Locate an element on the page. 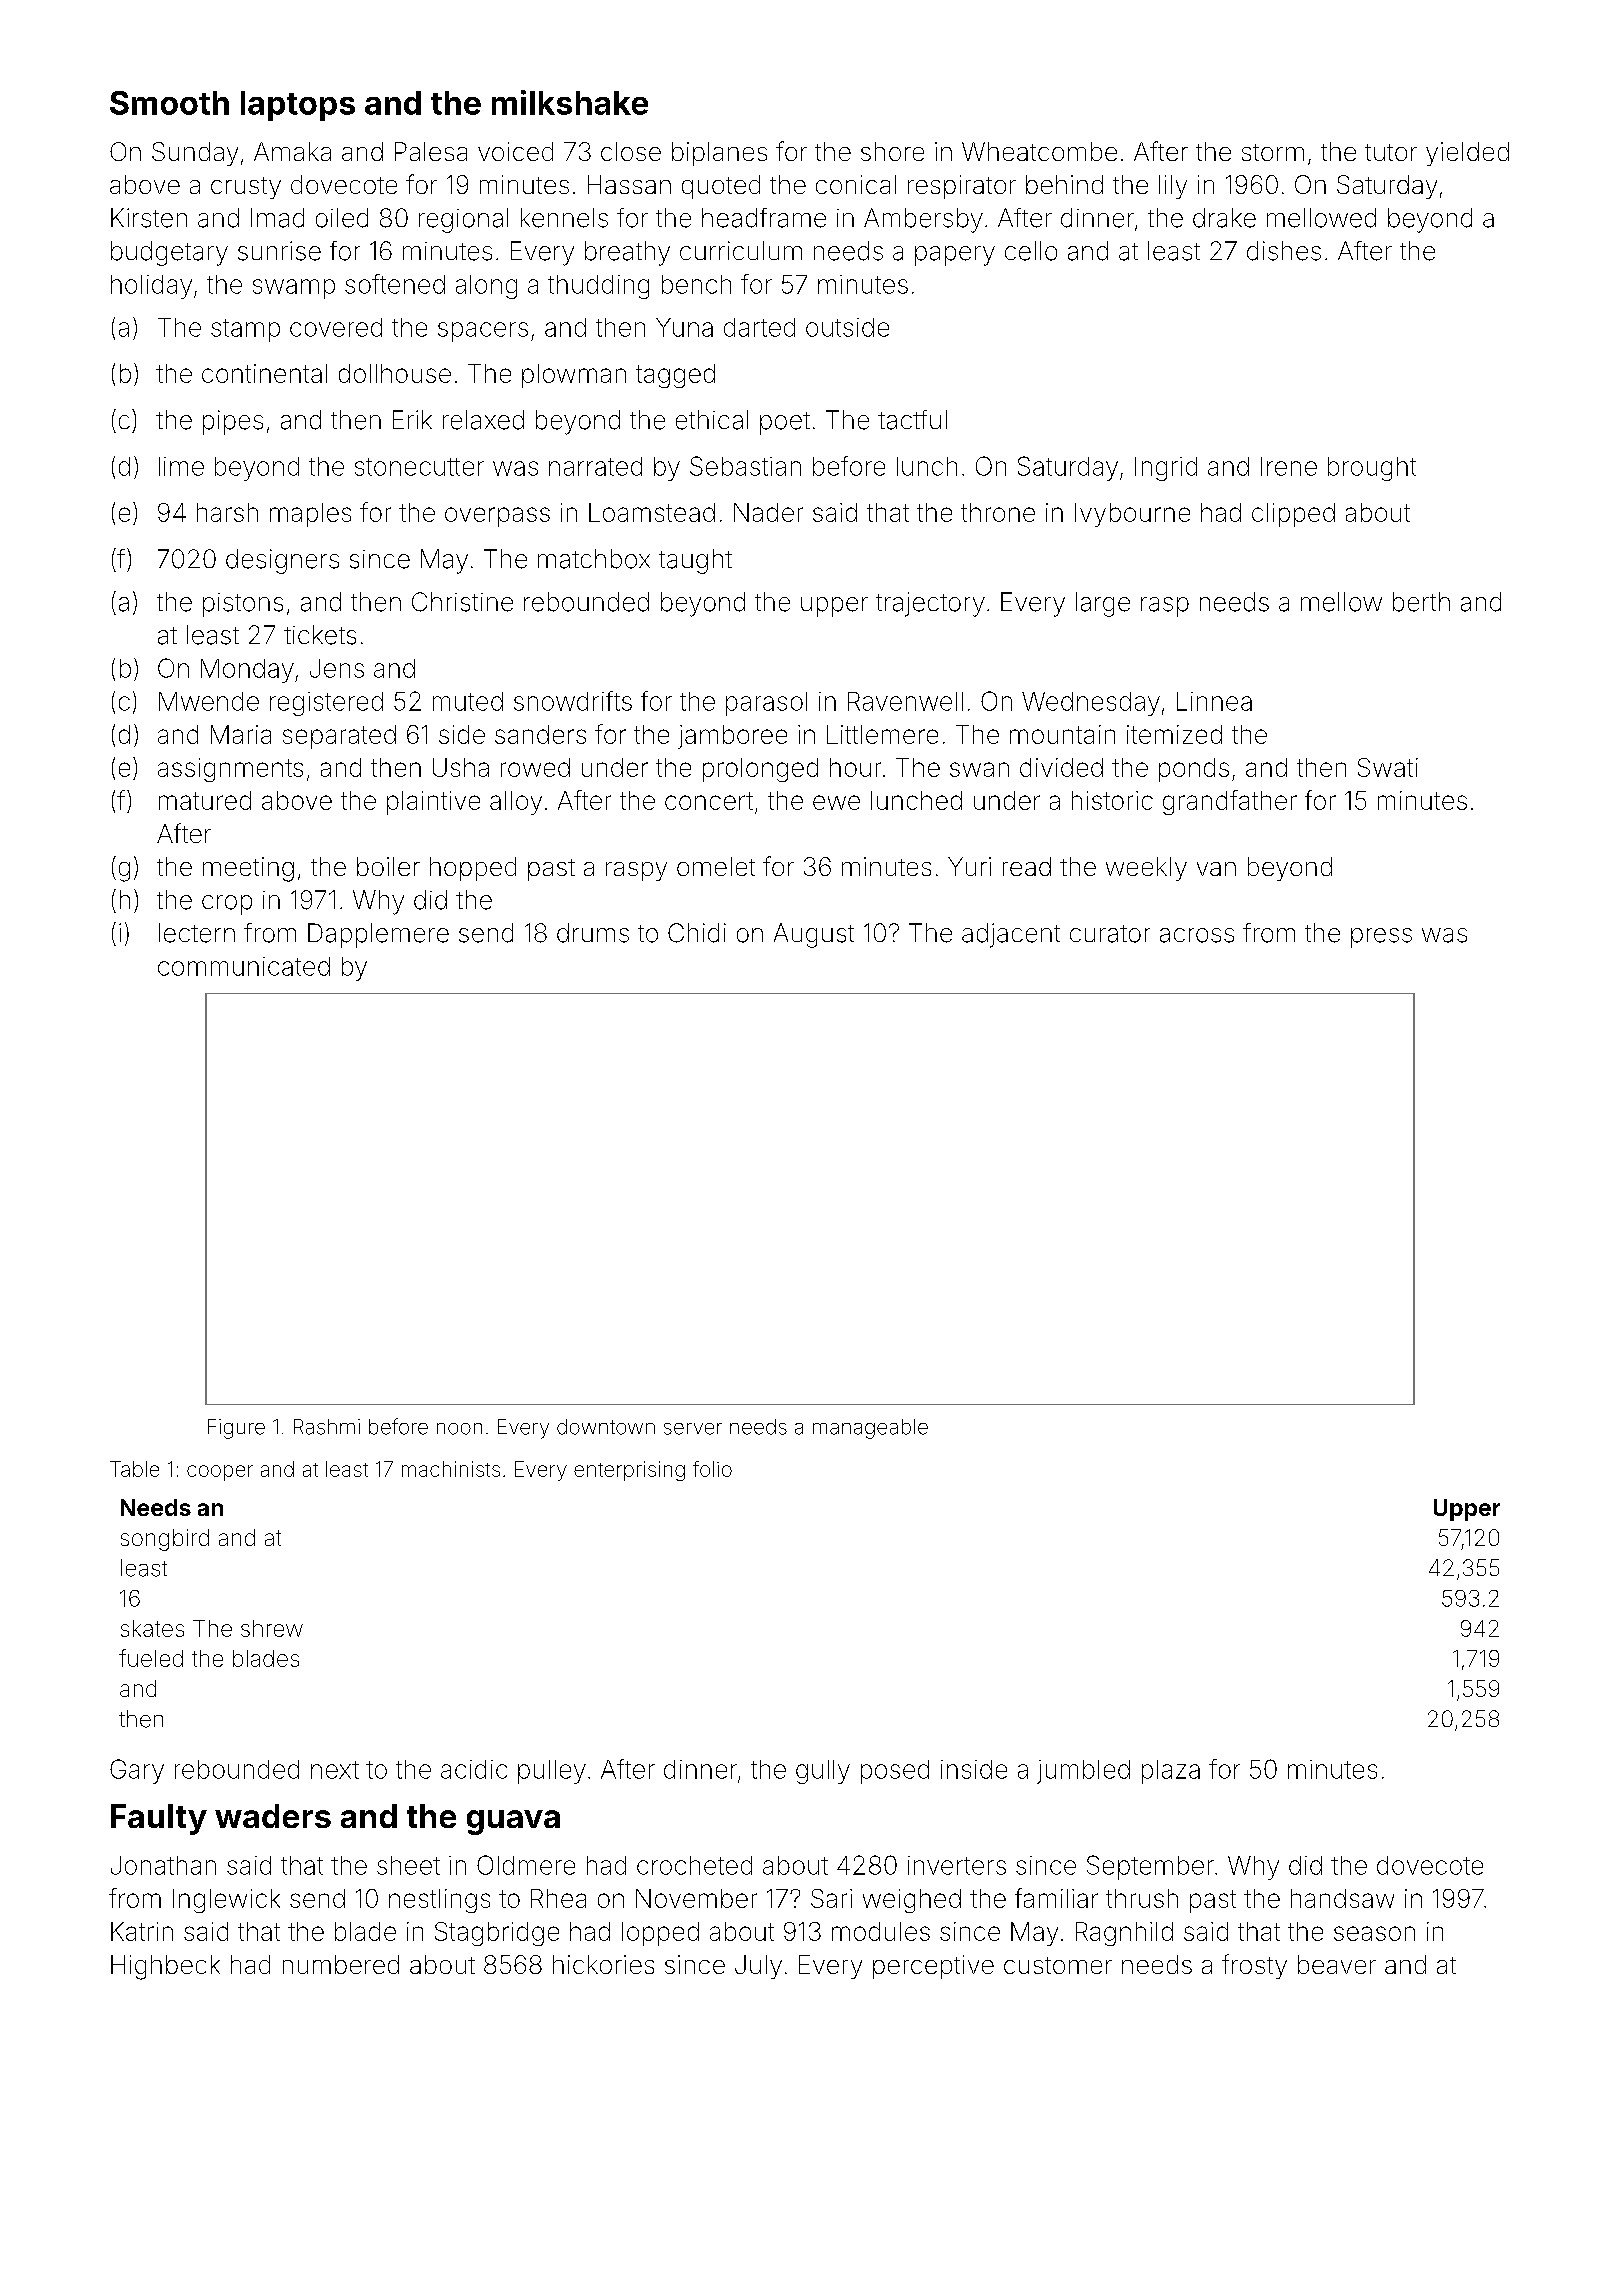 The image size is (1620, 2292). storm is located at coordinates (1273, 152).
